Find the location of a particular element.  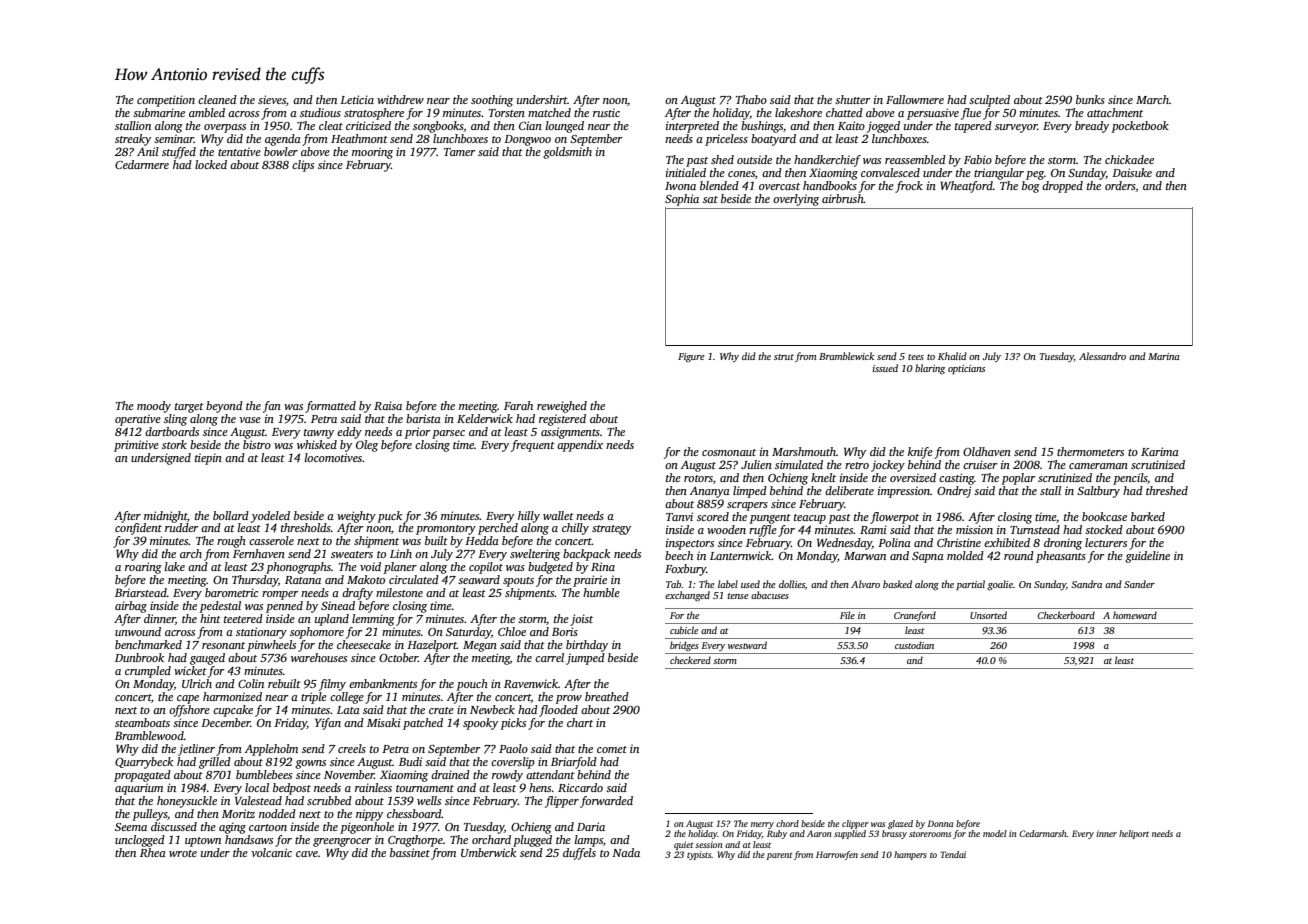

partial is located at coordinates (970, 585).
